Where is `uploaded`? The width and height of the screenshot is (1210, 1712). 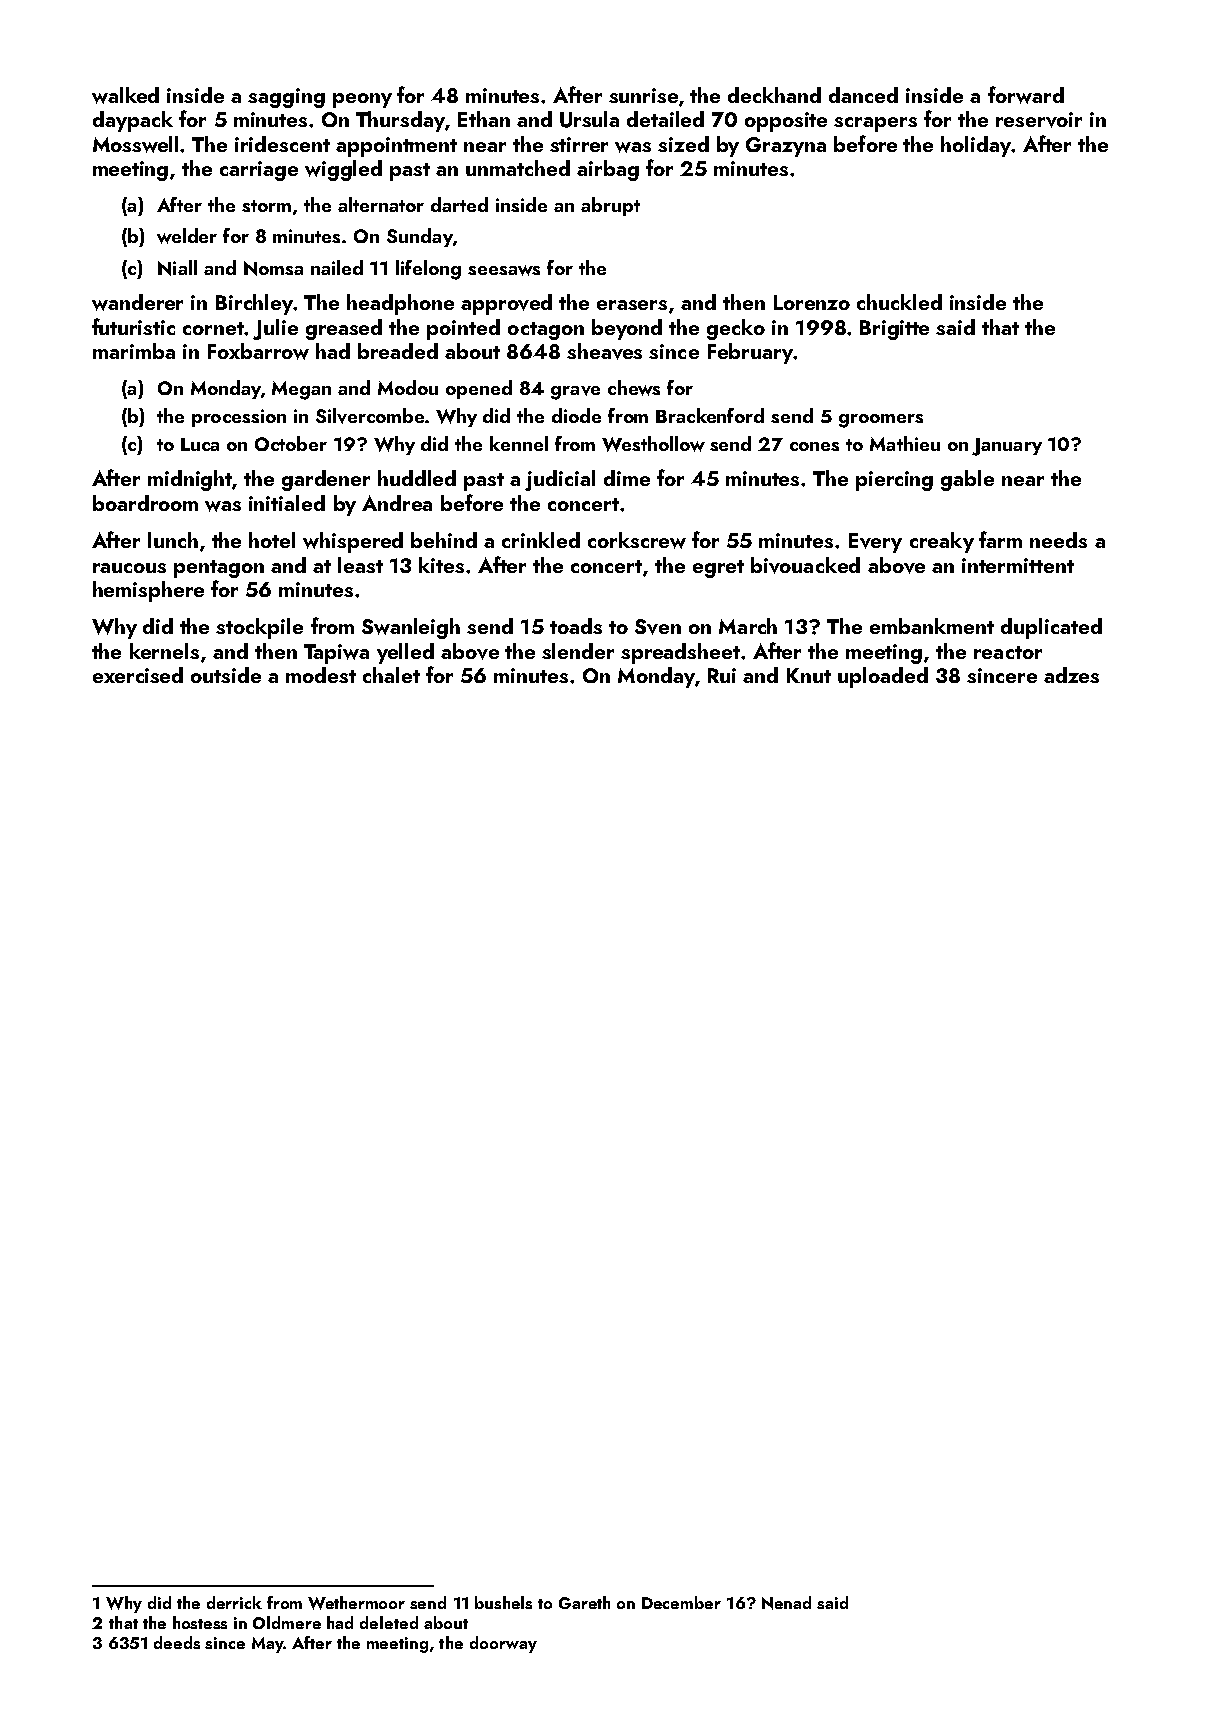 uploaded is located at coordinates (883, 677).
